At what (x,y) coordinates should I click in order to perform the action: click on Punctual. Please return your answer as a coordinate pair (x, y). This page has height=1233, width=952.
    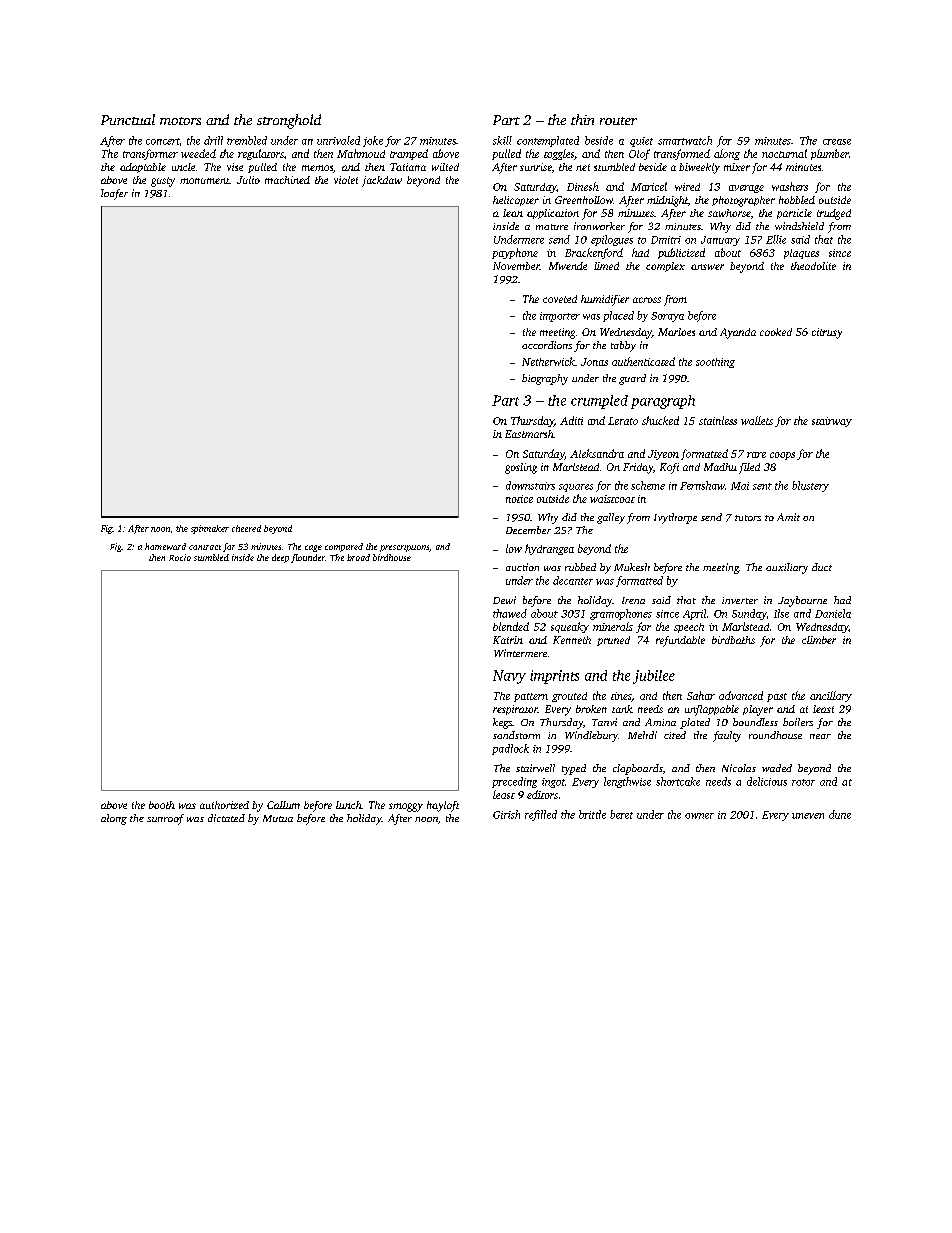
    Looking at the image, I should click on (128, 119).
